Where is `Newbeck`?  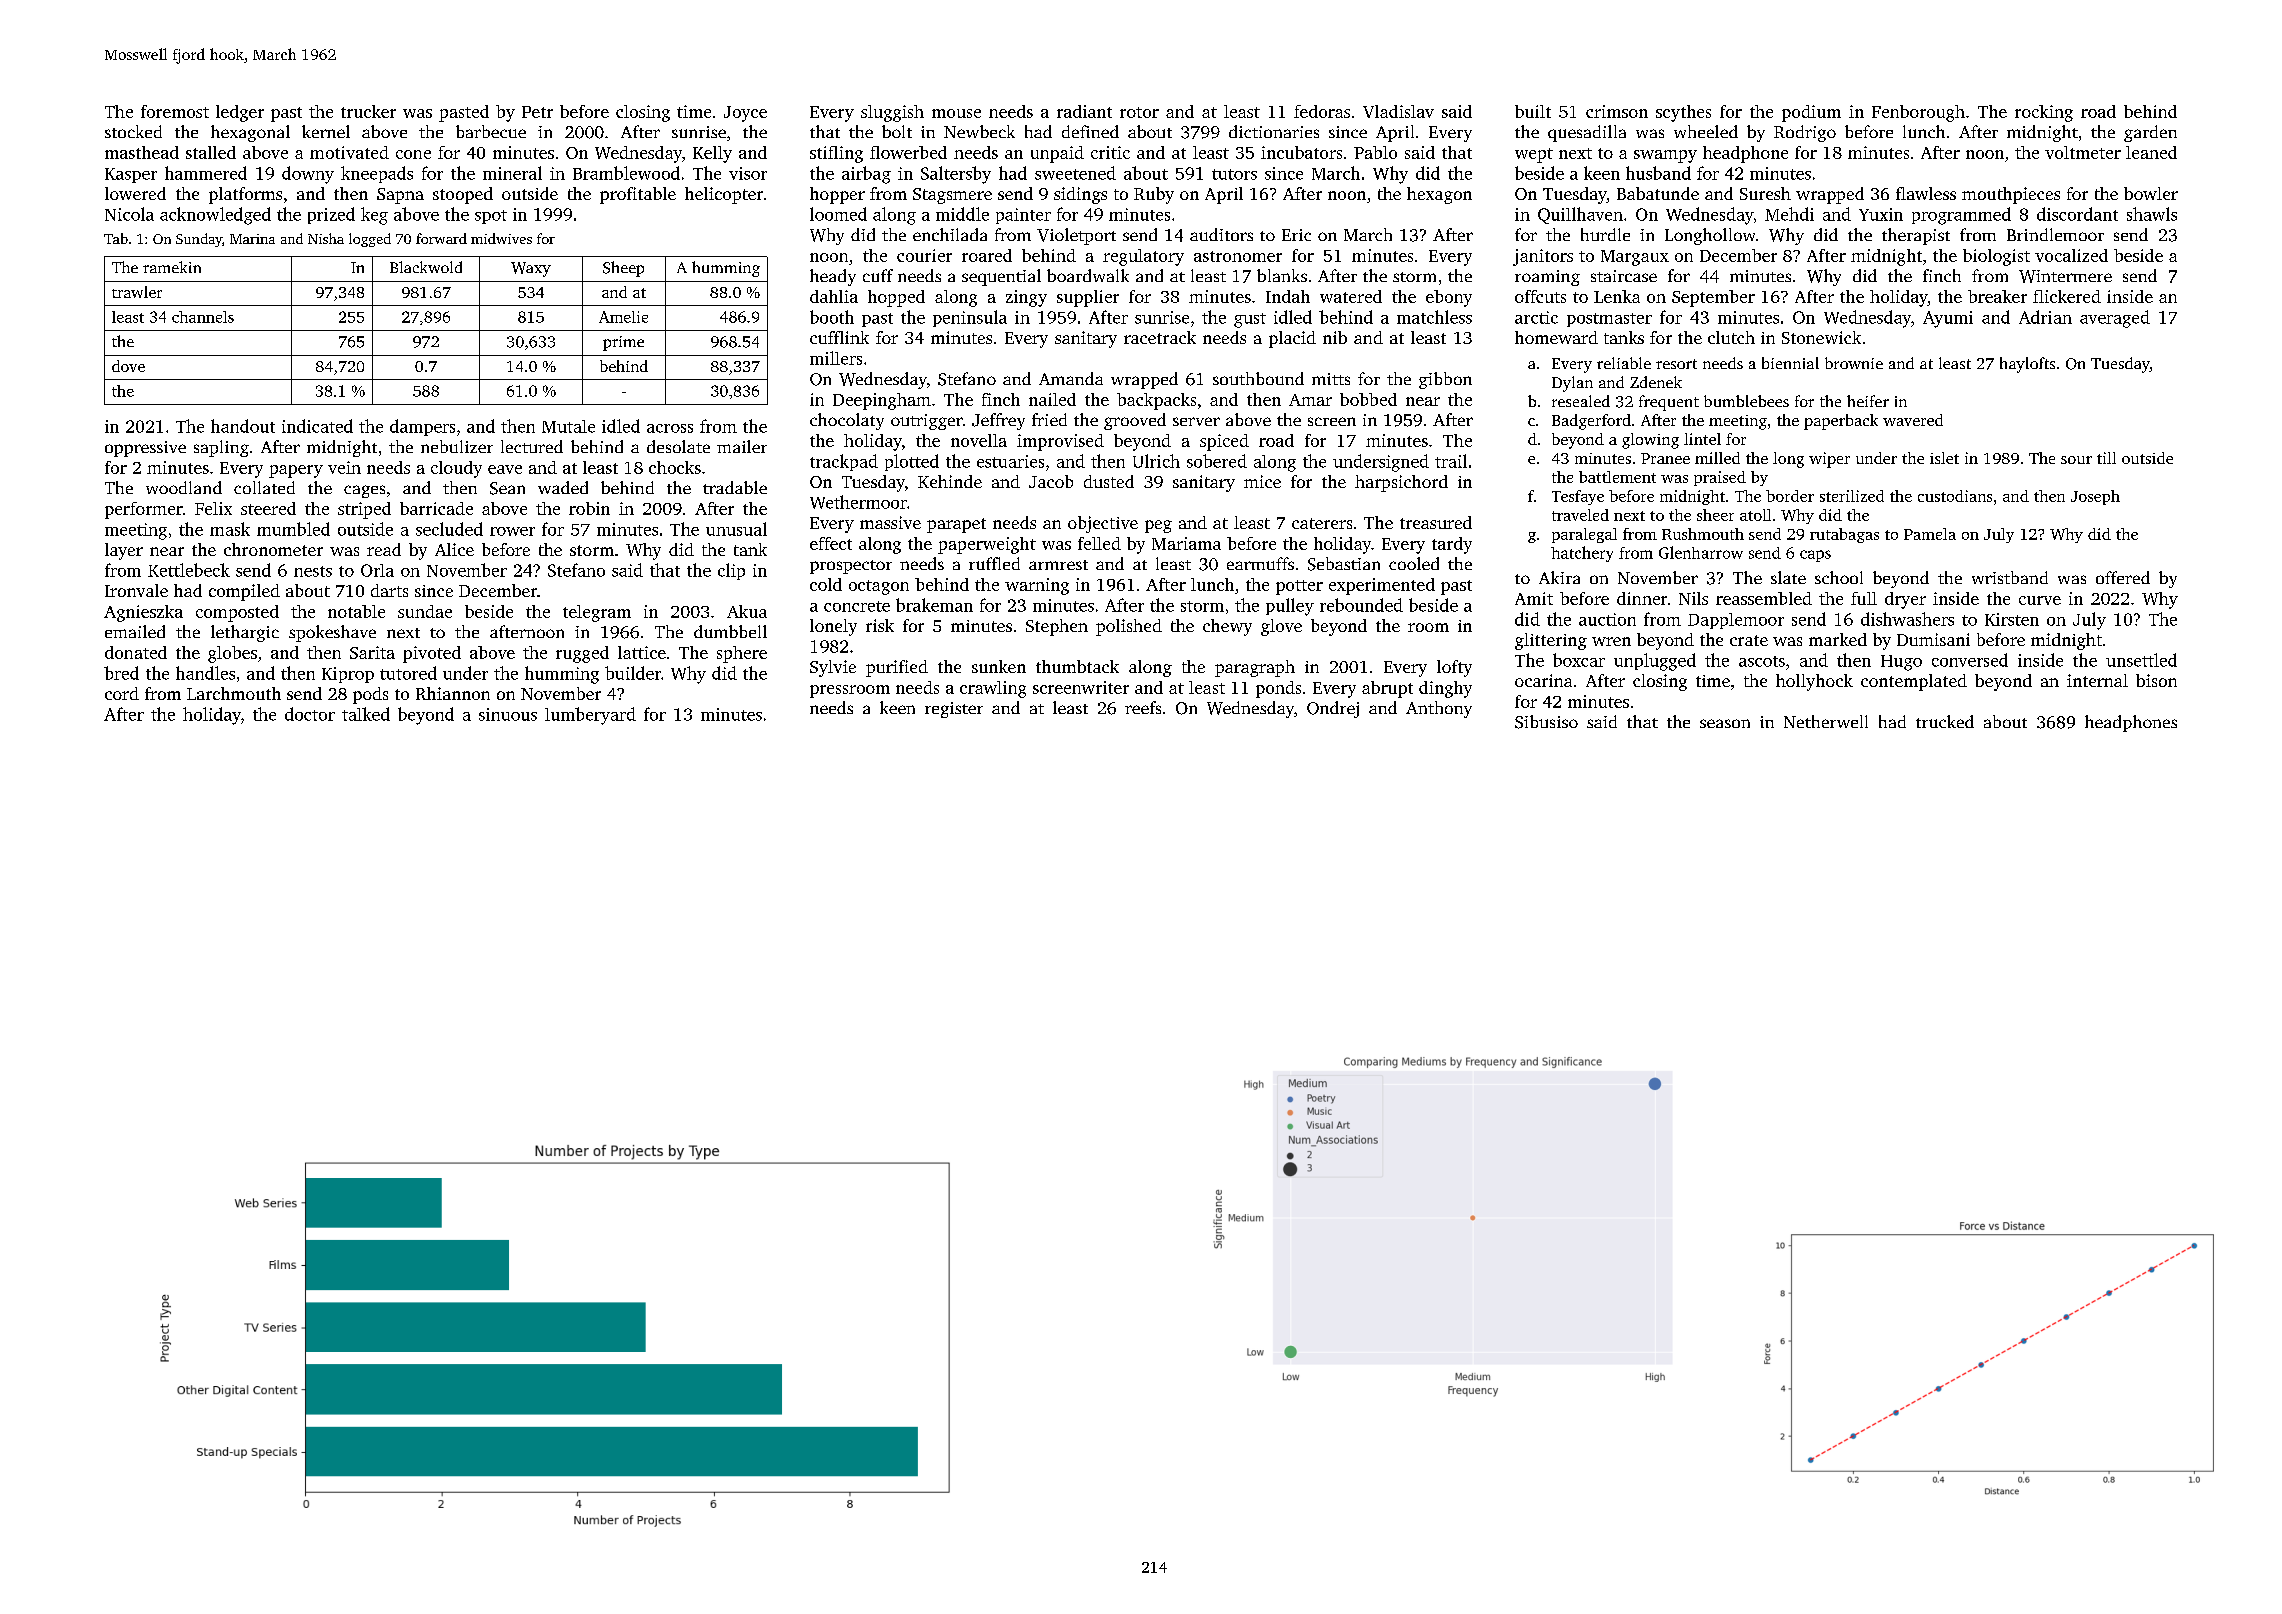 Newbeck is located at coordinates (979, 131).
